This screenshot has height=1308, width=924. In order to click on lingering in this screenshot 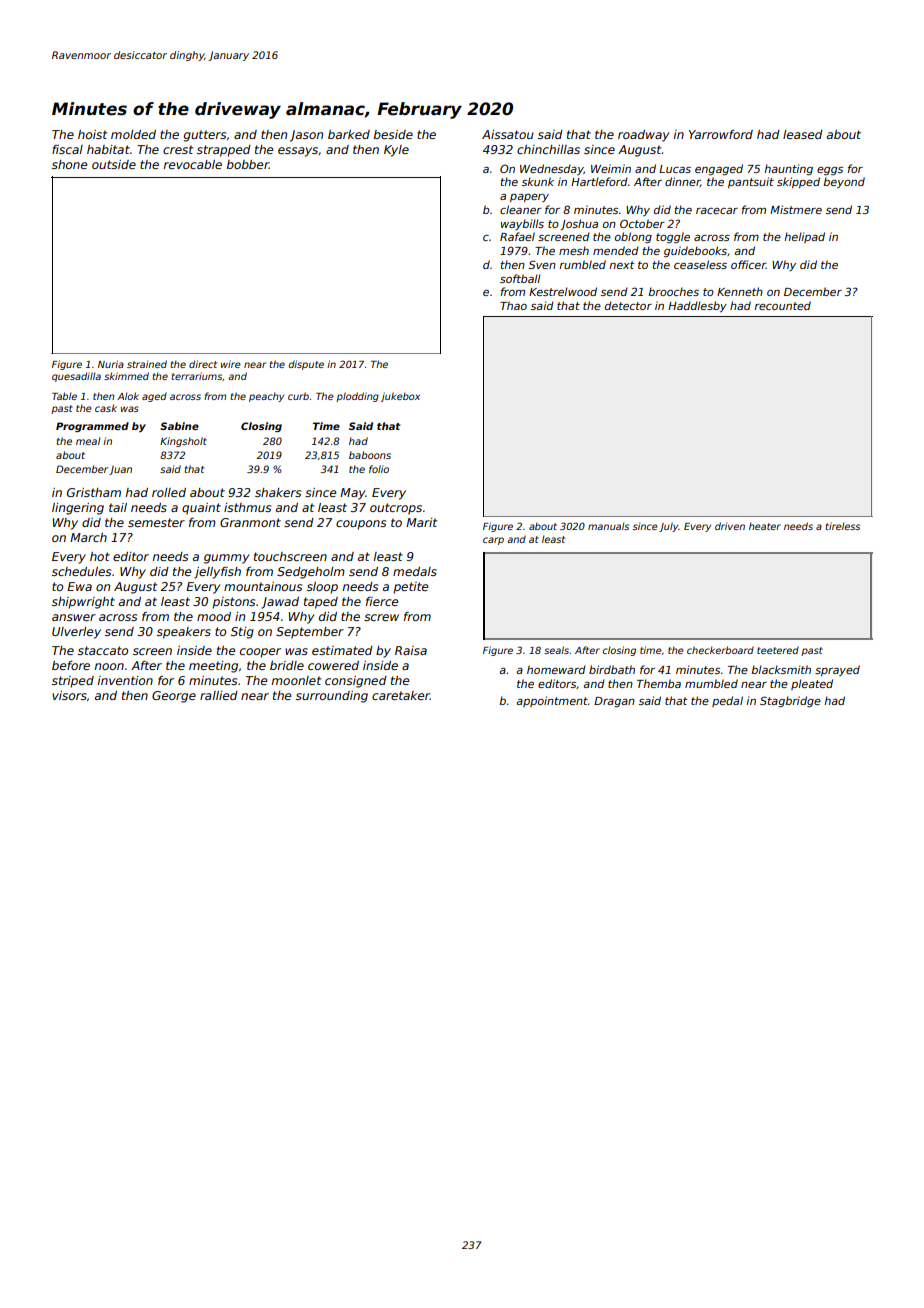, I will do `click(78, 509)`.
